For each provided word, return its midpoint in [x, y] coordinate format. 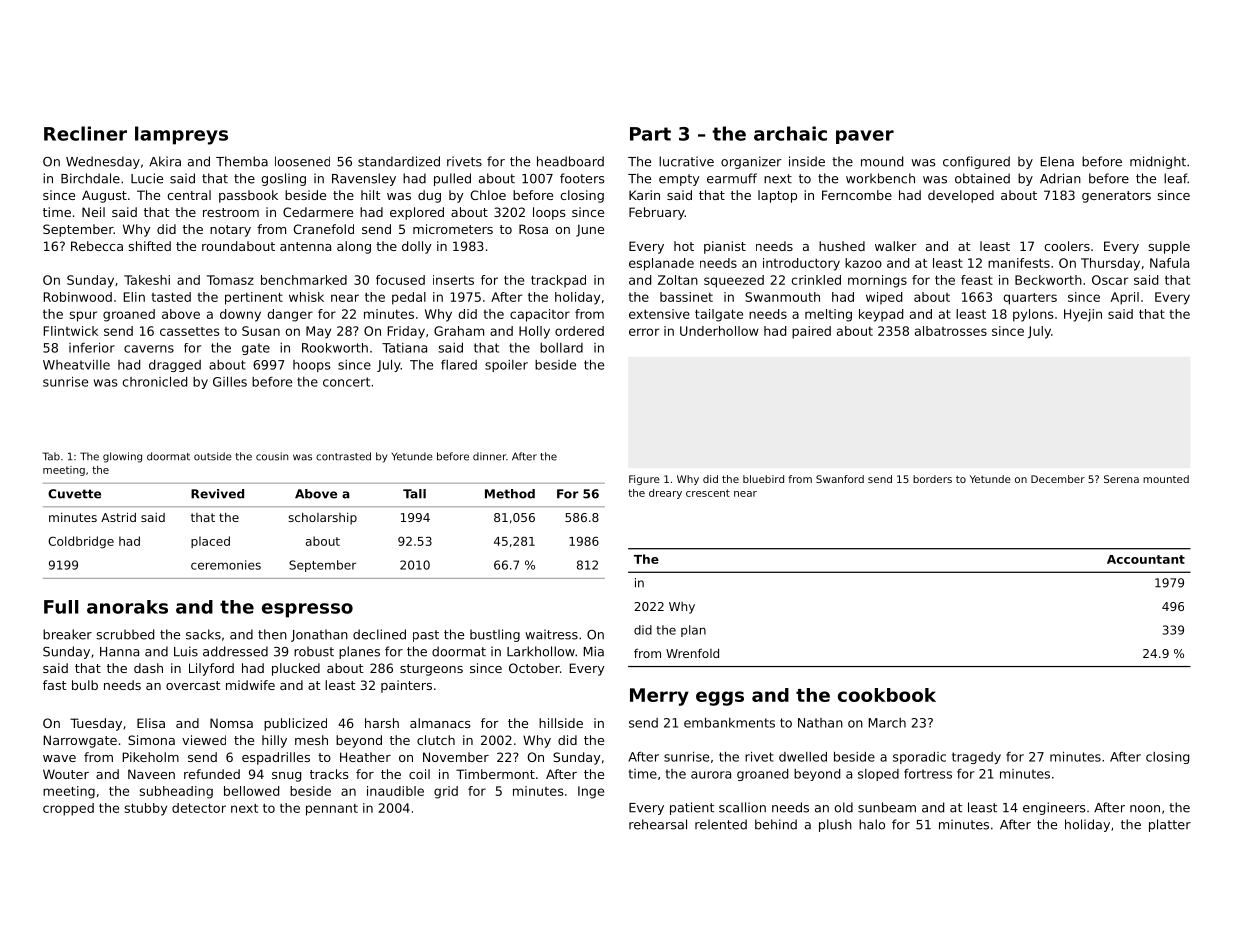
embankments [729, 722]
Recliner [85, 133]
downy [240, 315]
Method [510, 494]
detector [199, 808]
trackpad [558, 281]
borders [932, 479]
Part [650, 134]
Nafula [1169, 263]
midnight [1158, 162]
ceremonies [226, 565]
